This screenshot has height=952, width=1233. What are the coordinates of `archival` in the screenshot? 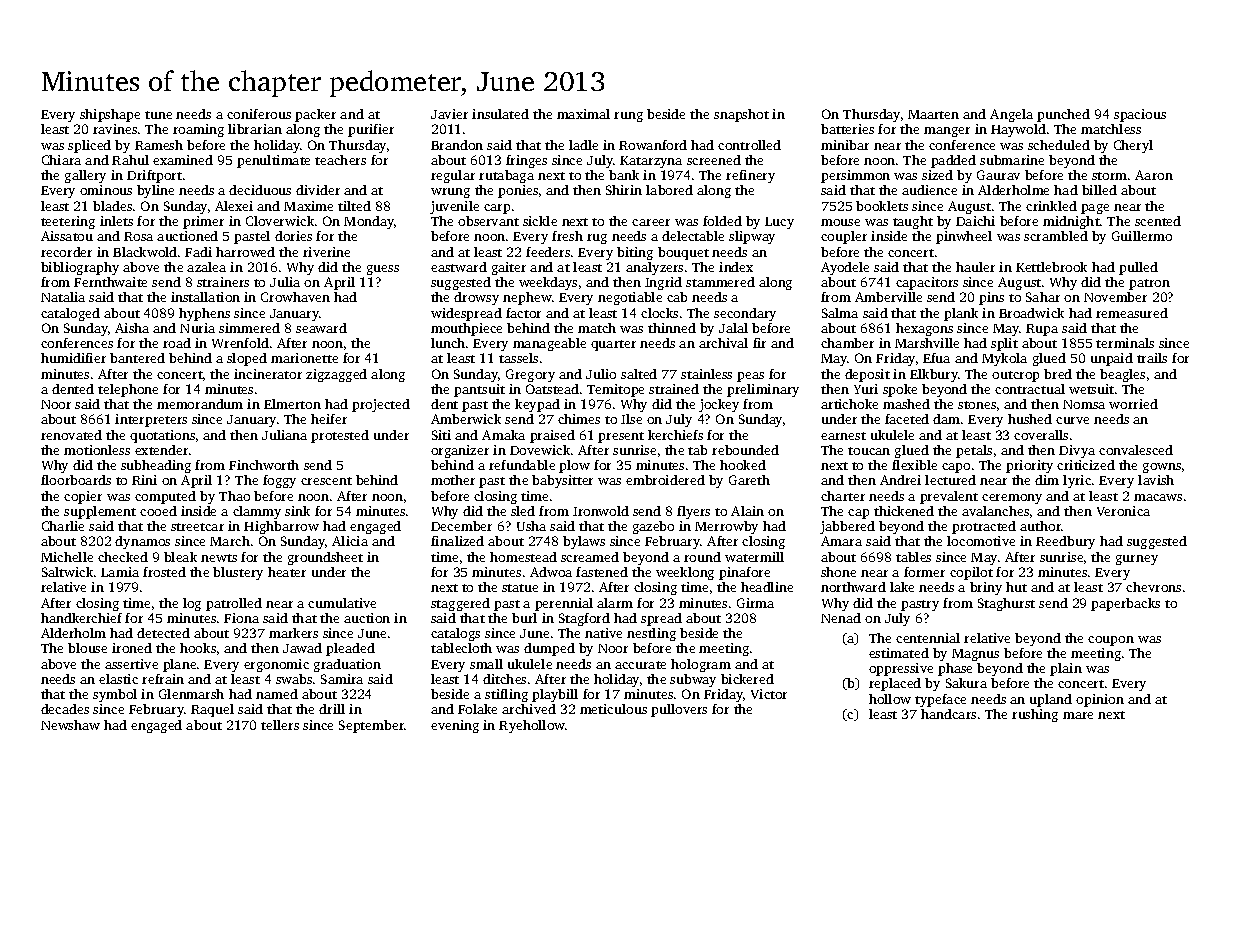 It's located at (723, 343).
